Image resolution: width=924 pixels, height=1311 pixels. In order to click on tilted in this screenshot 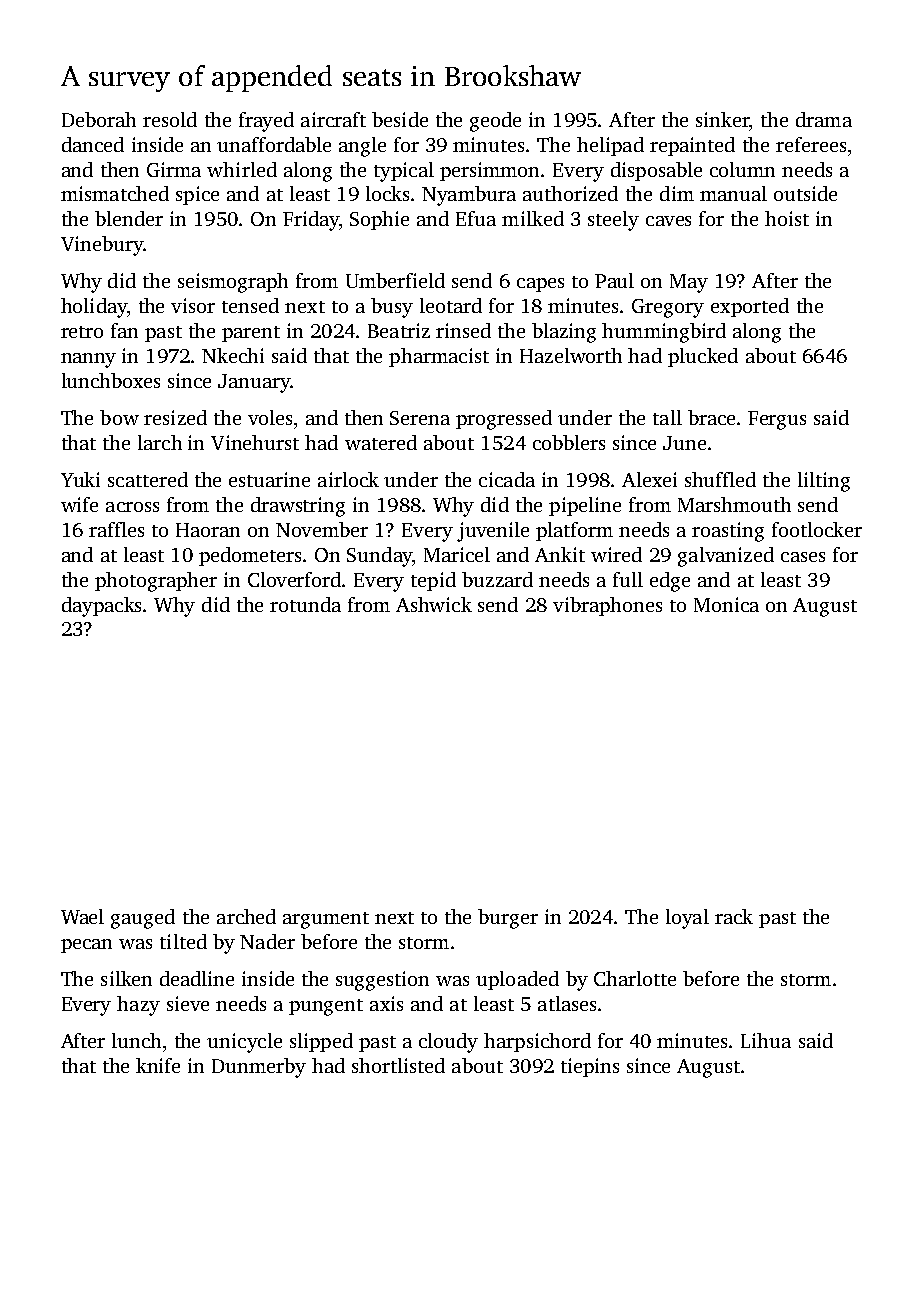, I will do `click(183, 941)`.
